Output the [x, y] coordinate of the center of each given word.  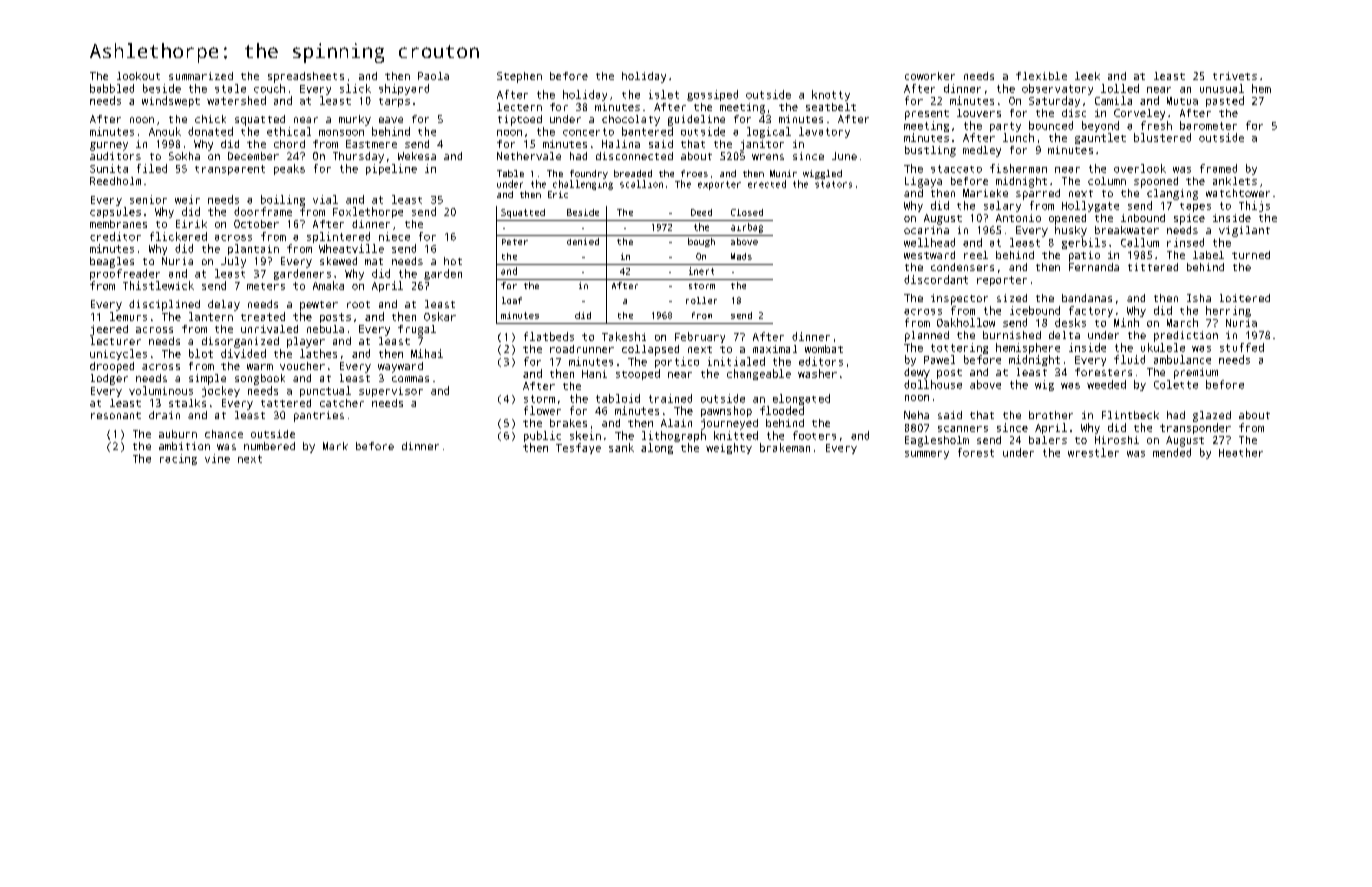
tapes [1195, 207]
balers [1048, 440]
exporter [719, 185]
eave [391, 120]
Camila [1113, 100]
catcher [342, 403]
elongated [801, 399]
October [256, 224]
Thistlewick [158, 285]
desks [1070, 322]
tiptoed [520, 120]
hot [453, 261]
